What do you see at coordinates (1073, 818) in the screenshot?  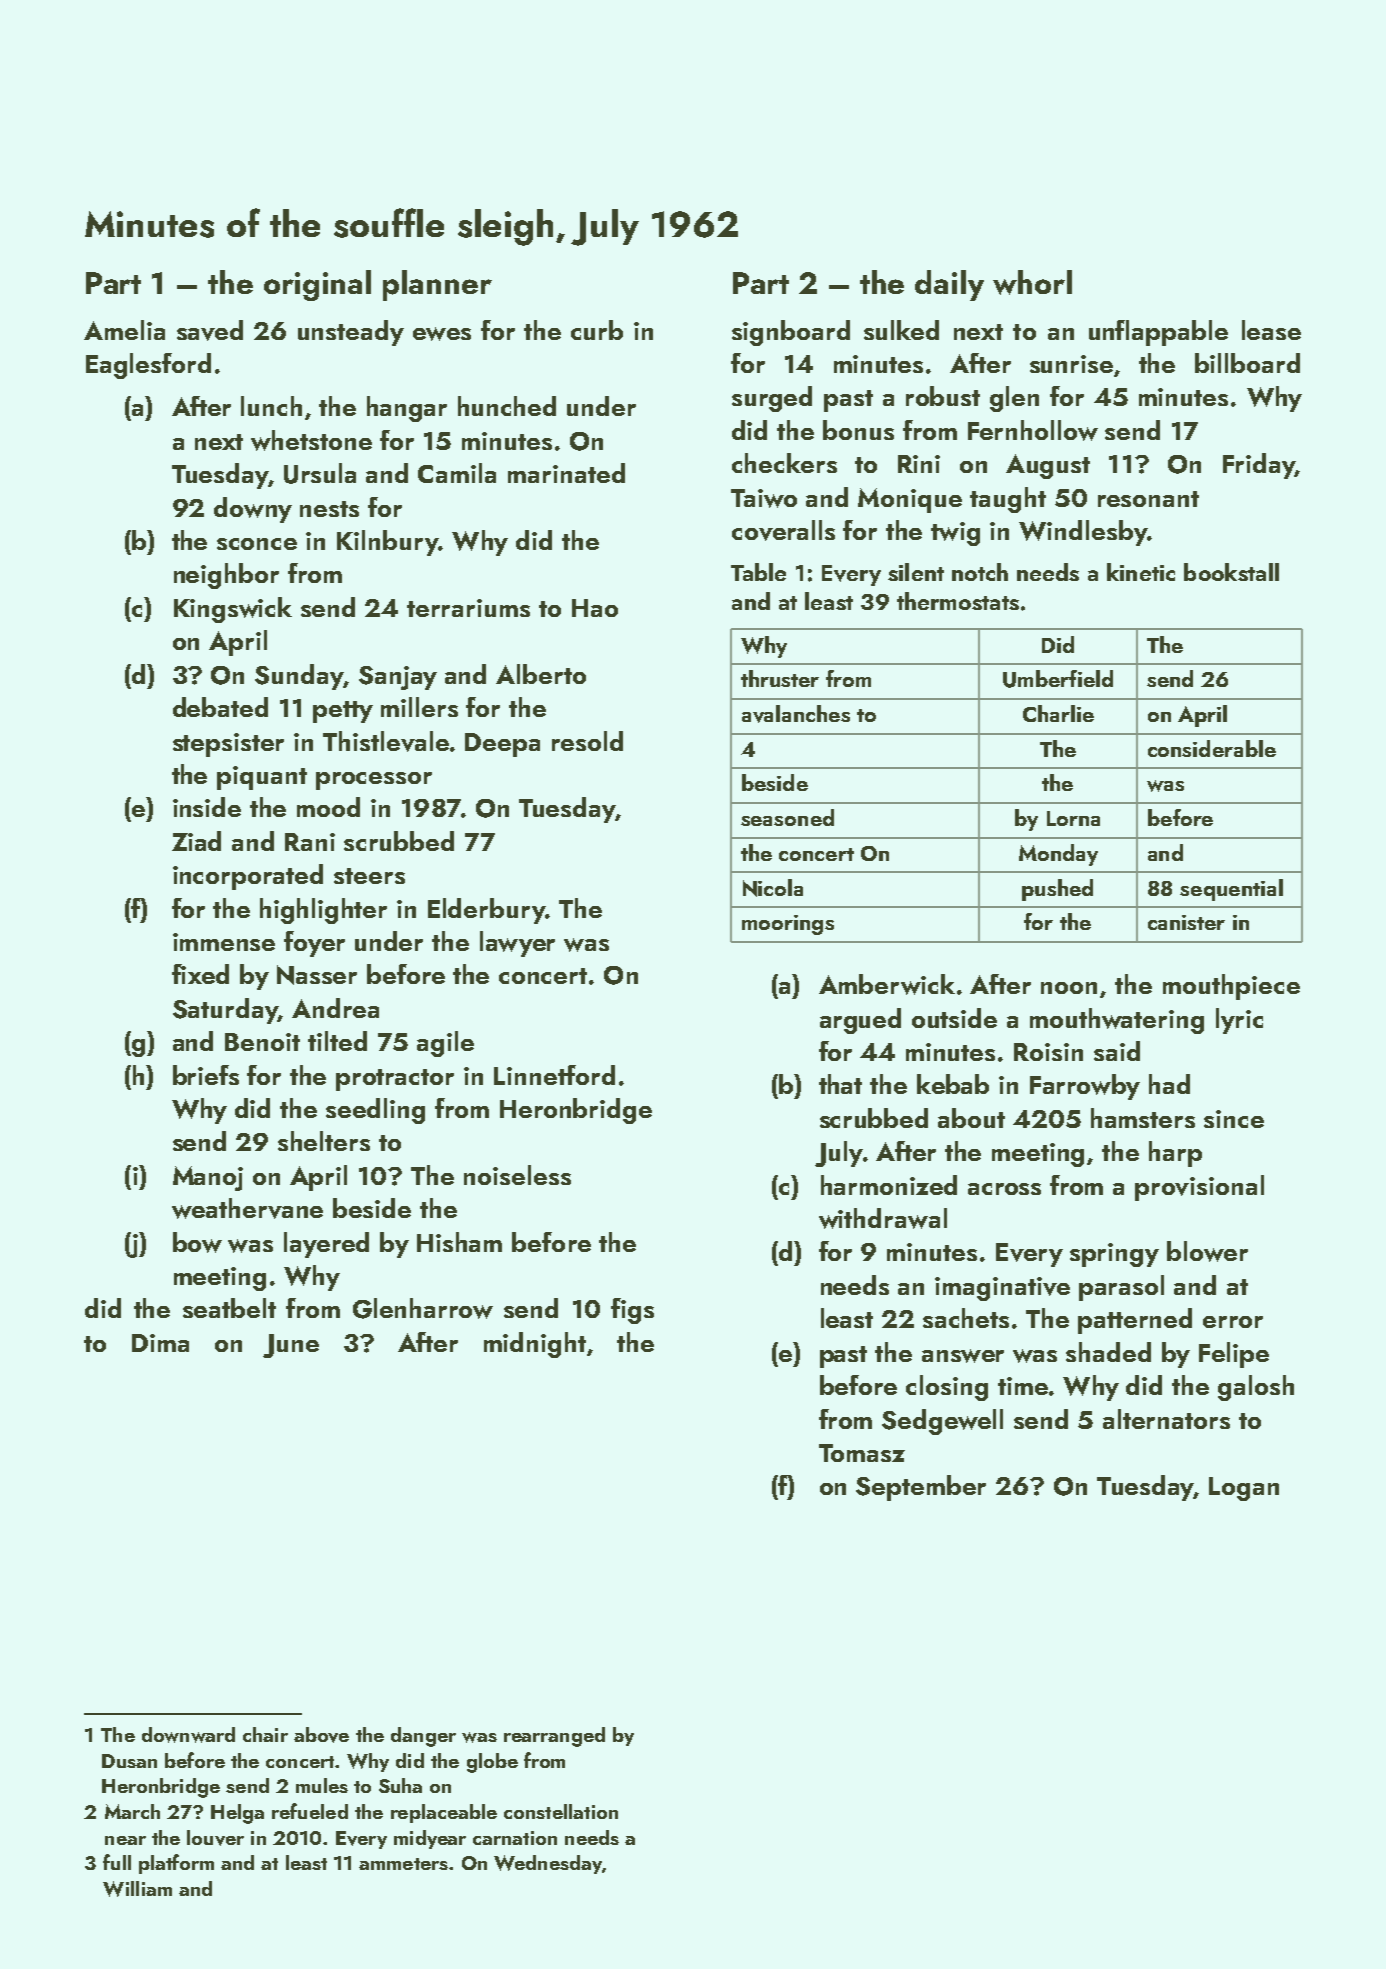 I see `Lorna` at bounding box center [1073, 818].
